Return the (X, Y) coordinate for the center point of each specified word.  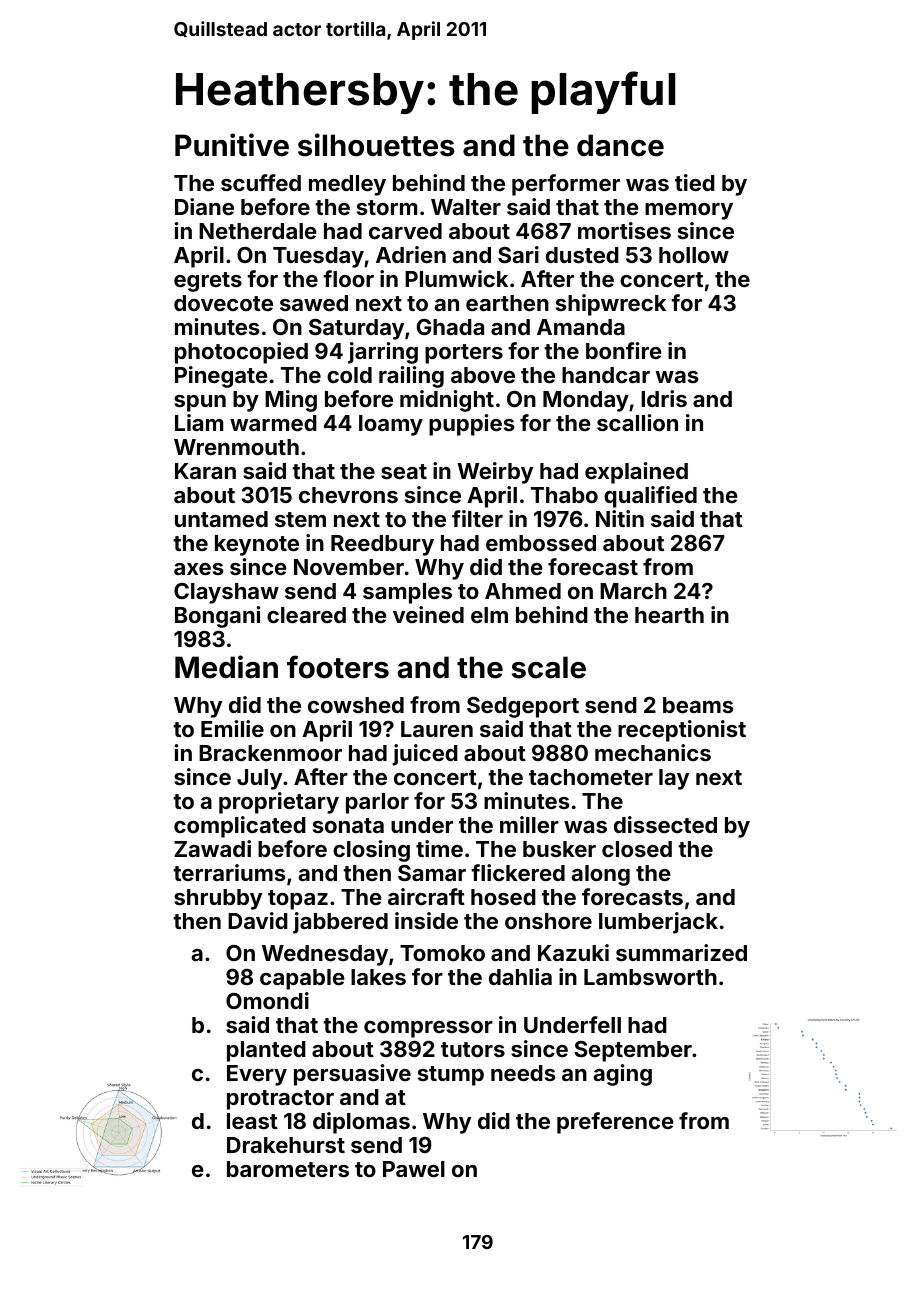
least (252, 1121)
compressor (428, 1029)
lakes (378, 977)
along (600, 875)
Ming (291, 401)
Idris (664, 398)
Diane (204, 206)
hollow (694, 255)
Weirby (495, 473)
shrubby (218, 899)
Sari (518, 254)
